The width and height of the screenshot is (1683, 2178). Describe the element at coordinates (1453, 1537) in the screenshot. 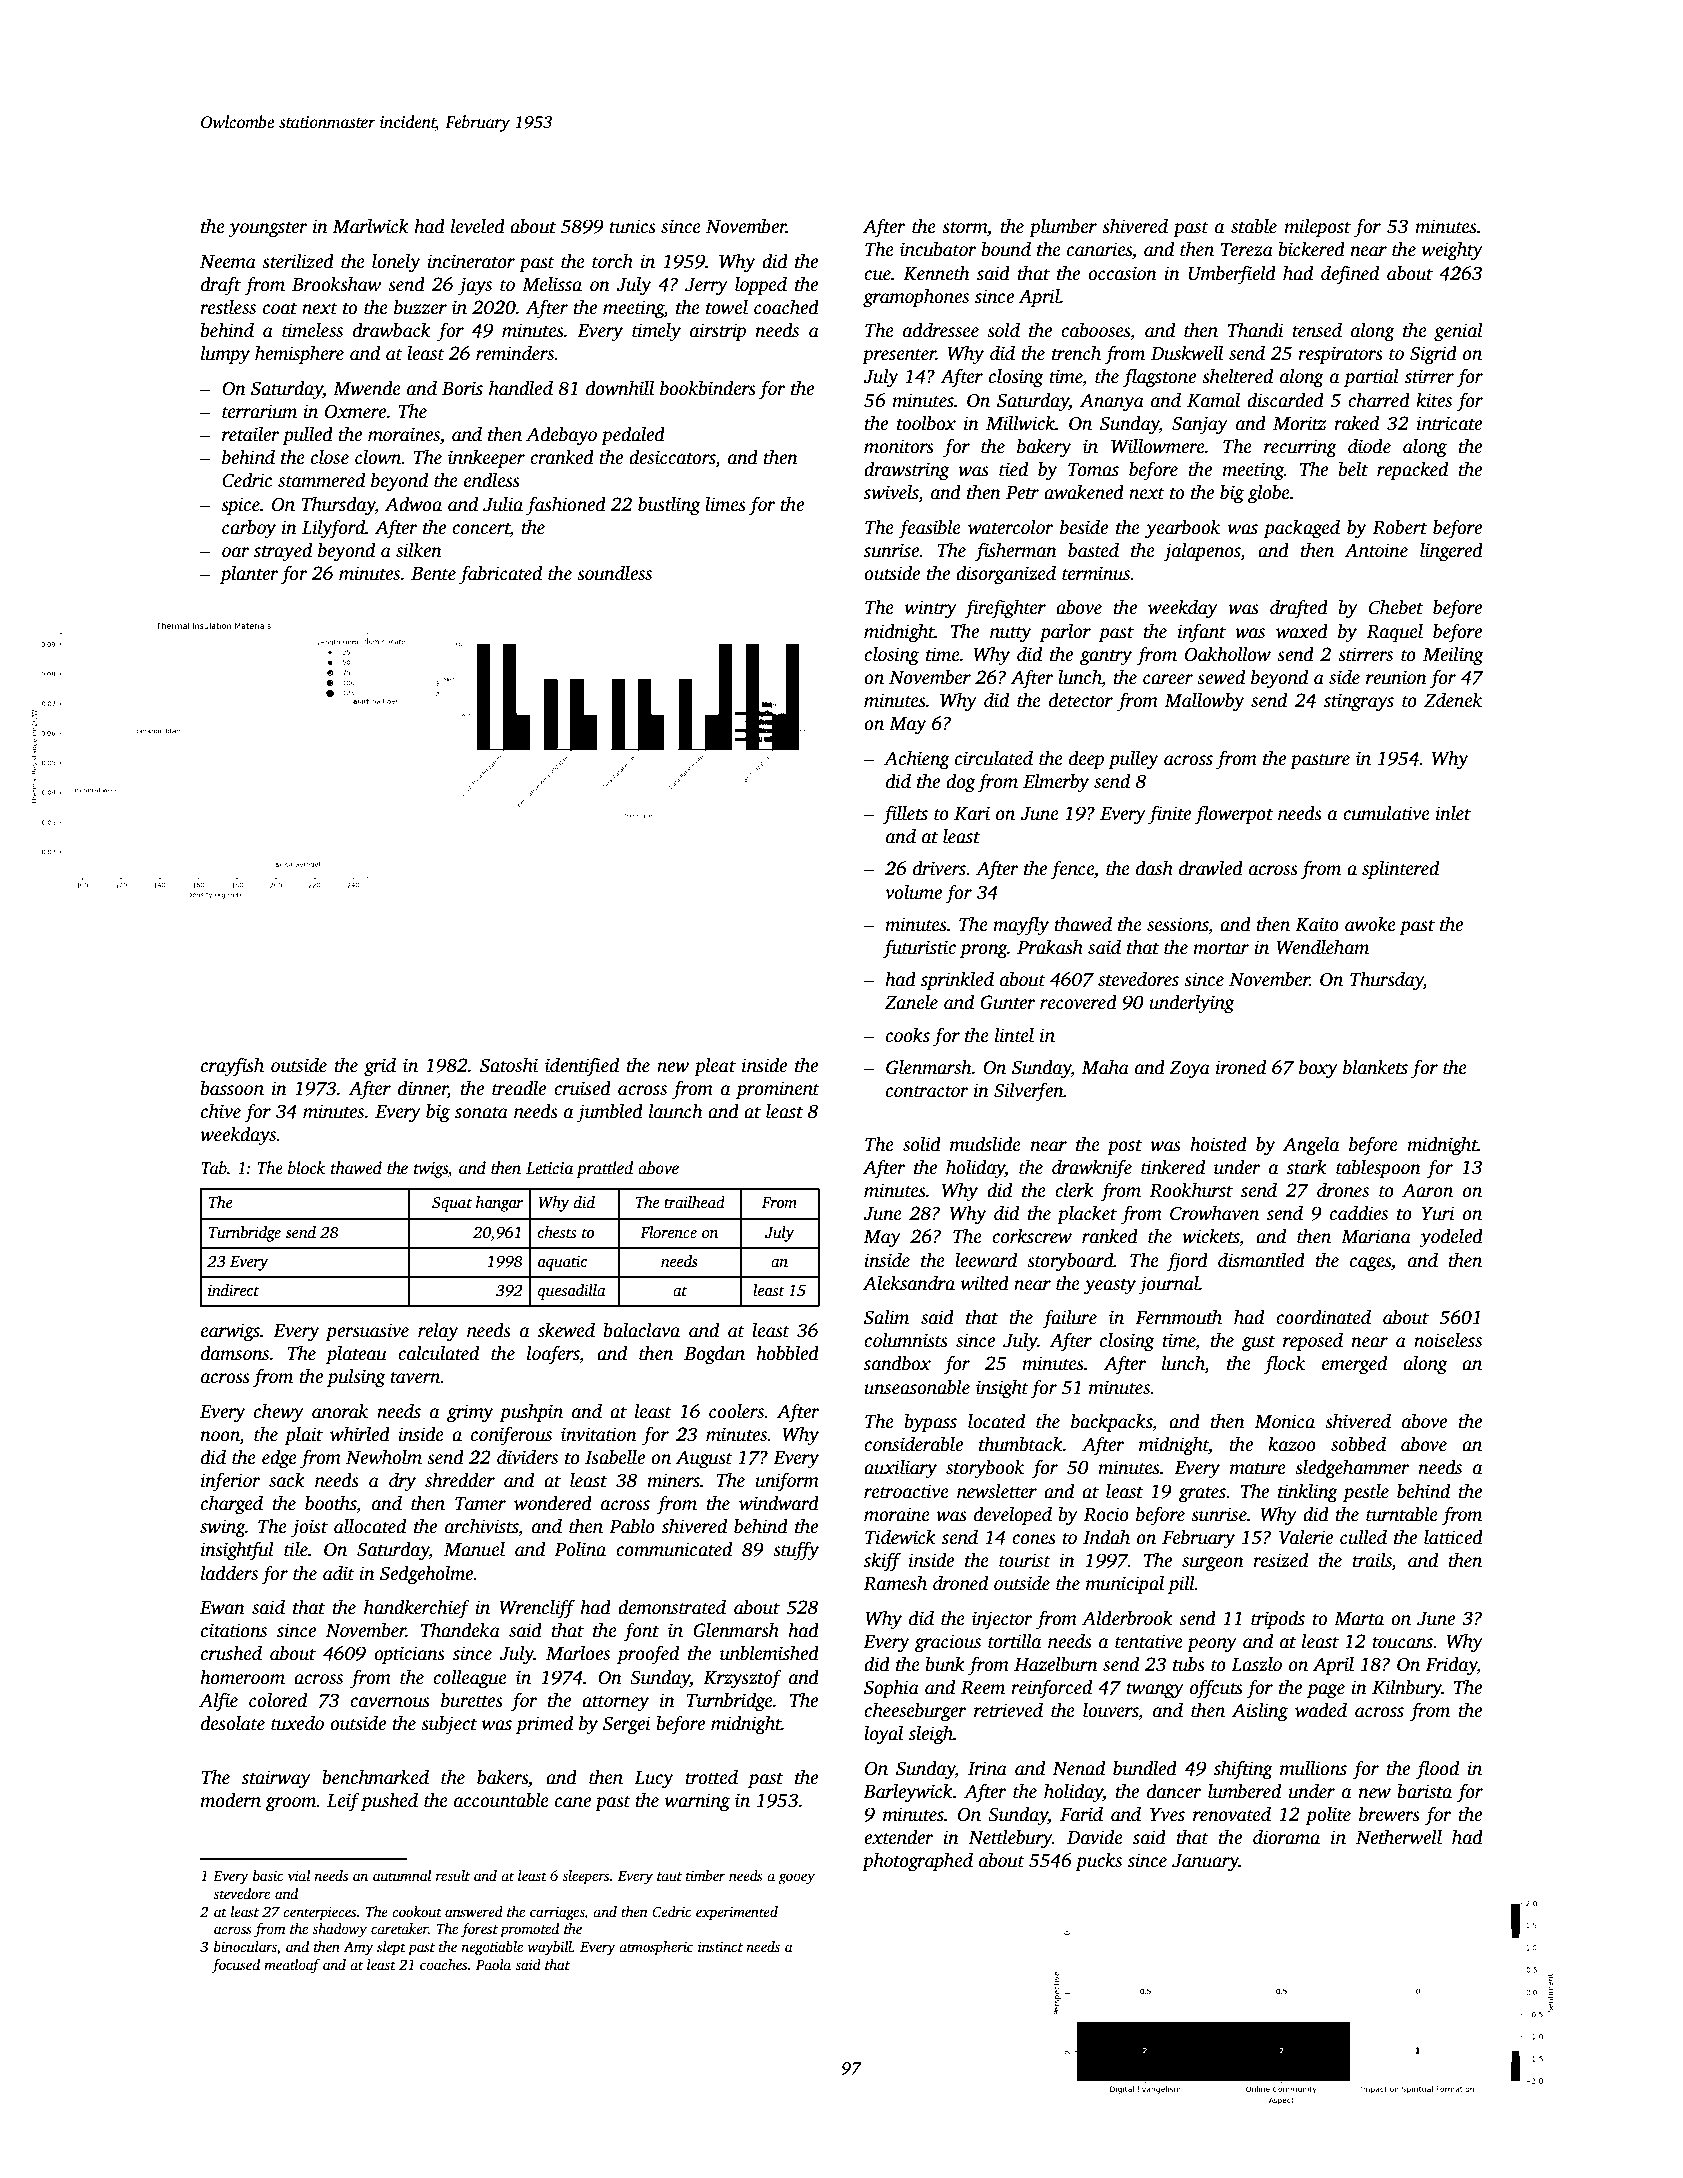

I see `latticed` at that location.
